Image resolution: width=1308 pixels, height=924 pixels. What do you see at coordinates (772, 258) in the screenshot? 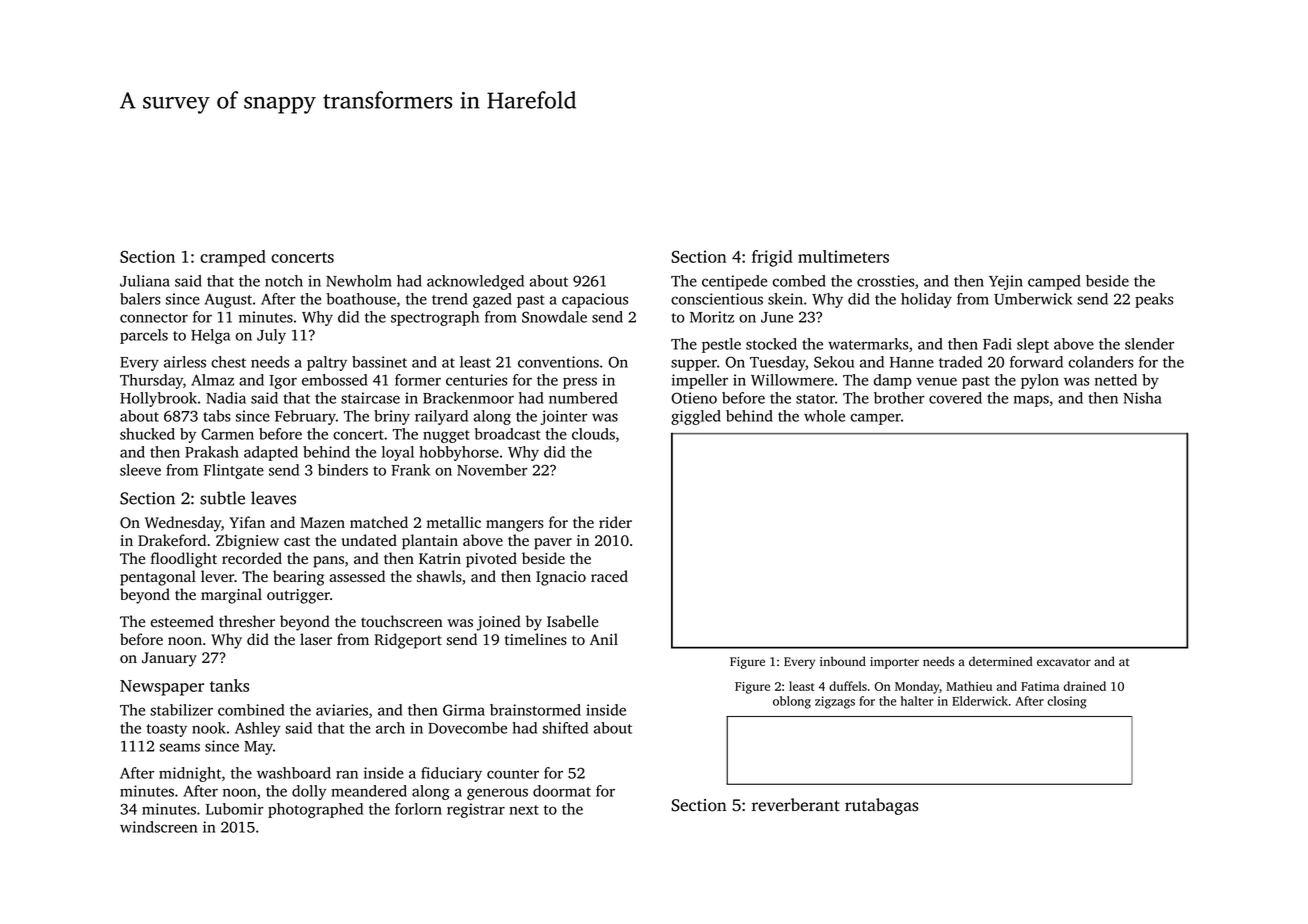
I see `frigid` at bounding box center [772, 258].
